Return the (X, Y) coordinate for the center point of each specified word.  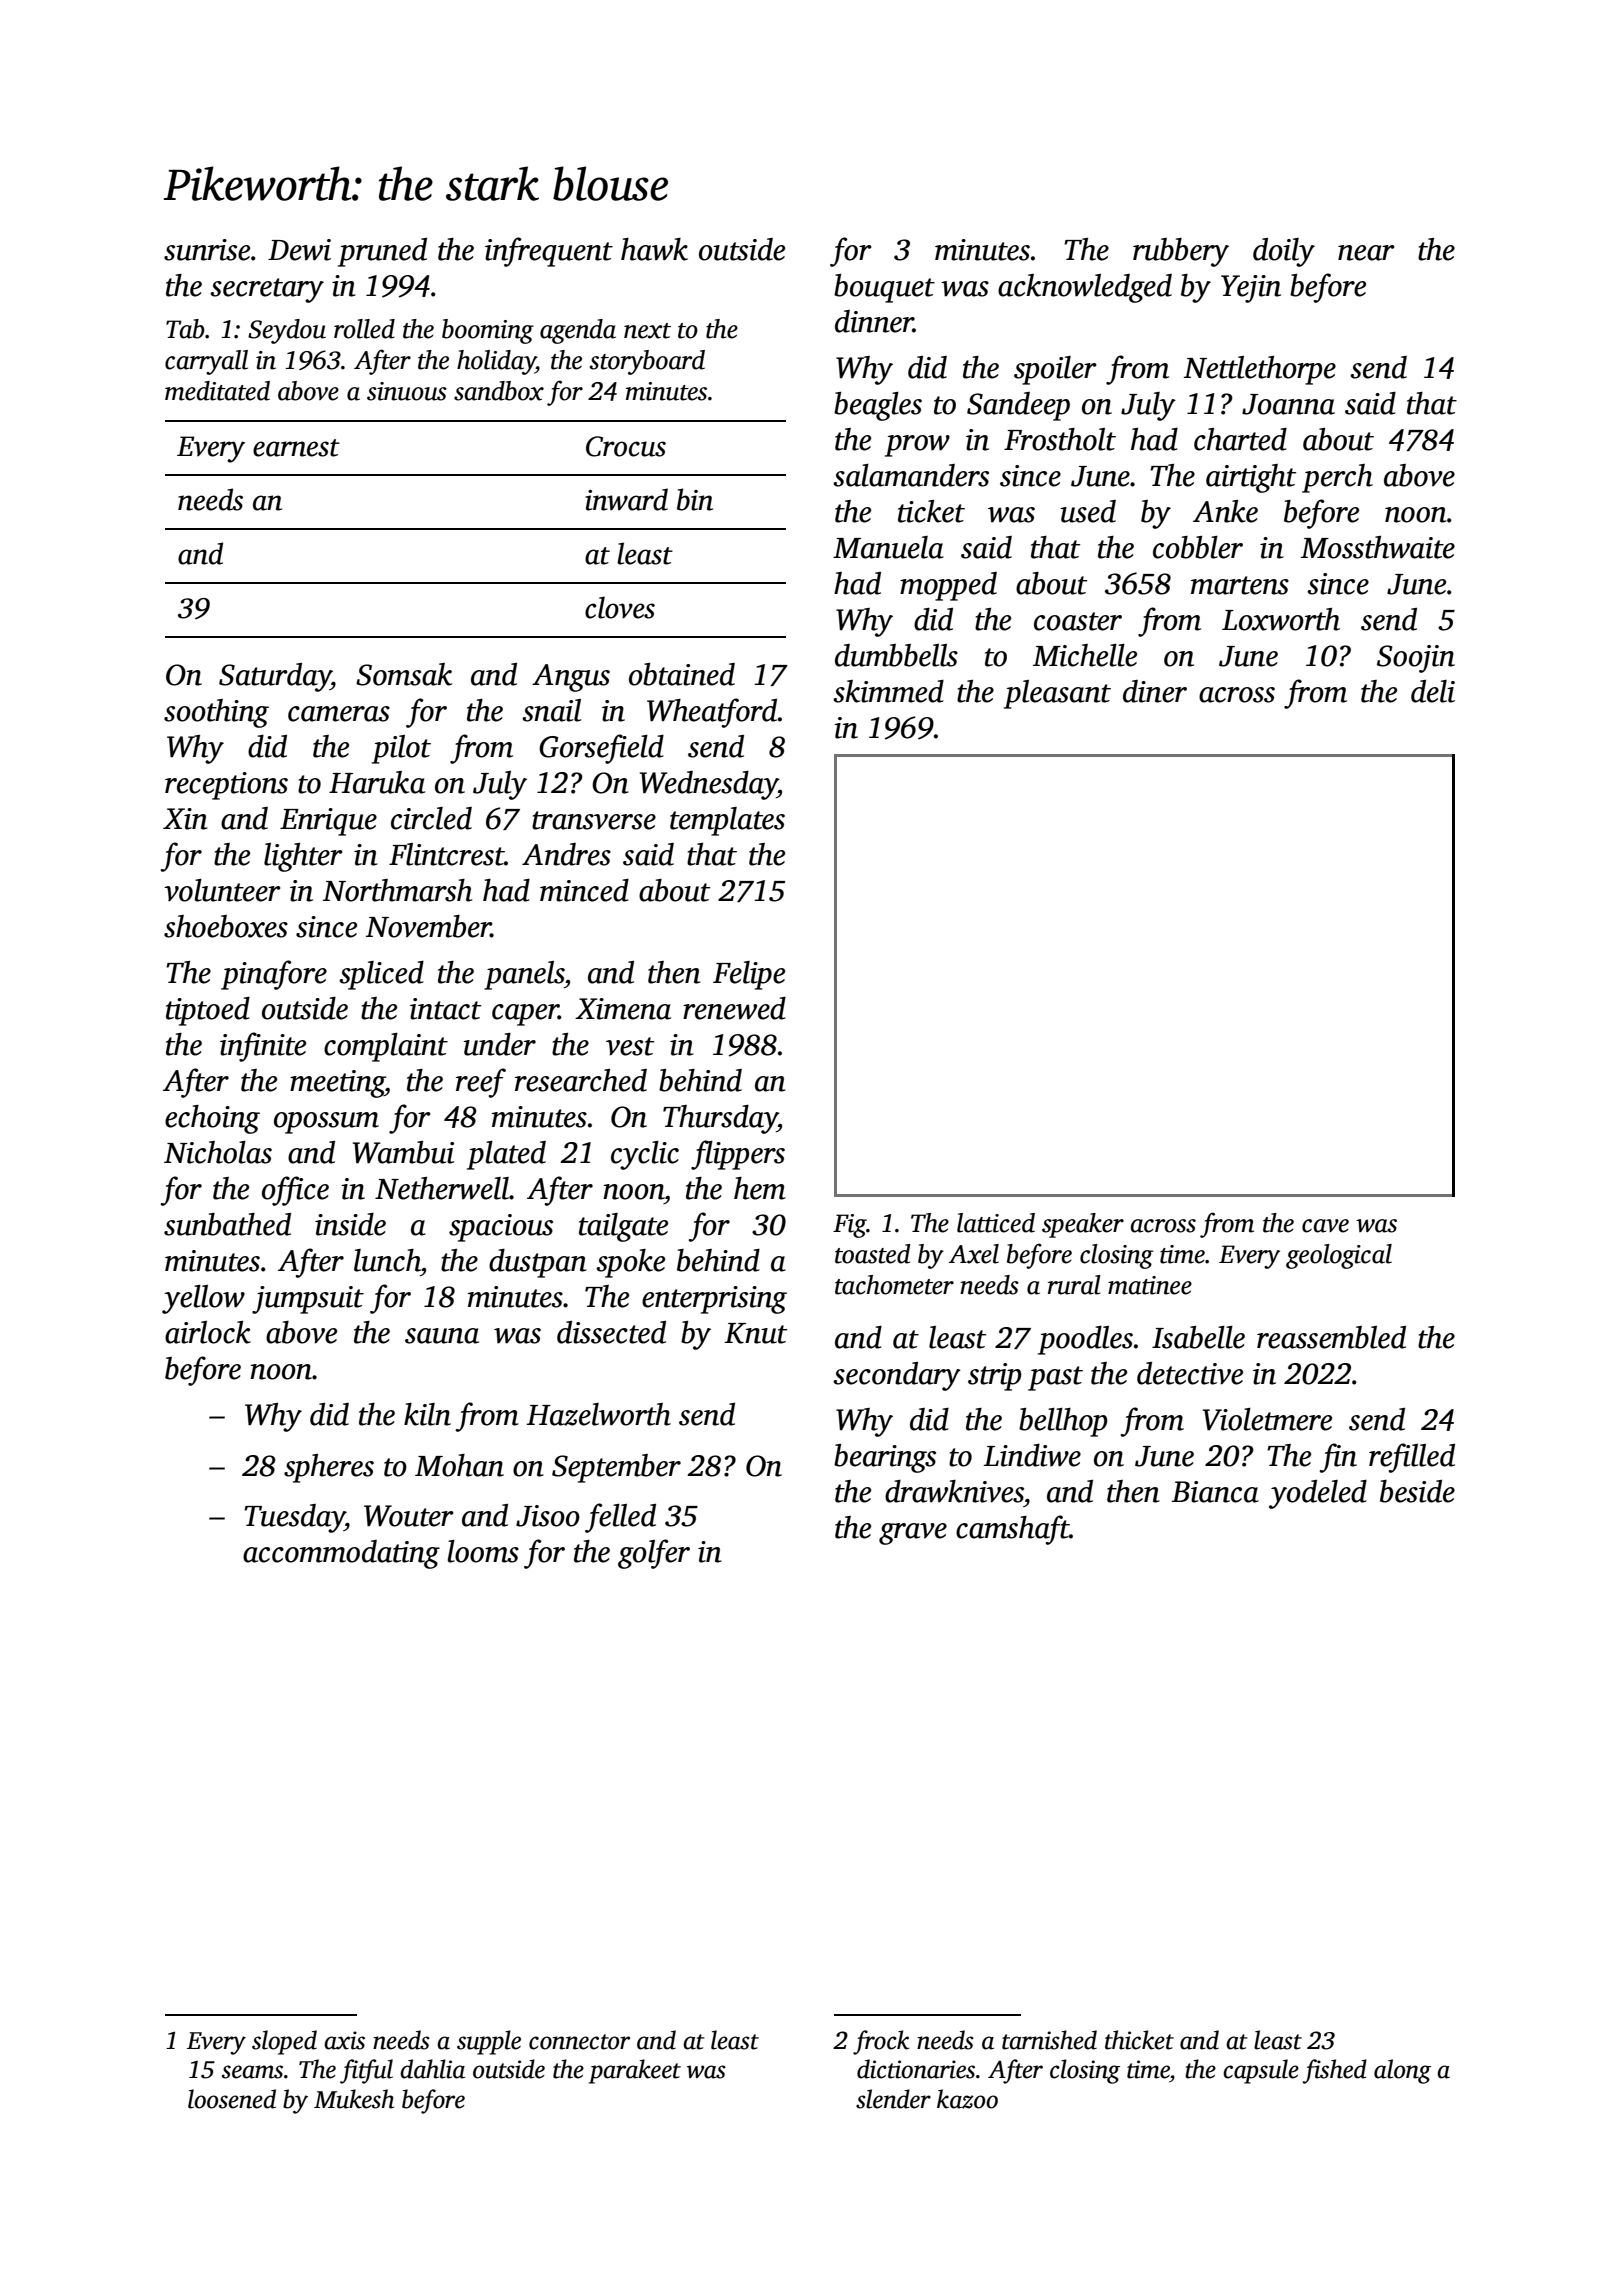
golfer (654, 1554)
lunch (387, 1260)
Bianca (1215, 1492)
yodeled (1318, 1494)
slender (893, 2099)
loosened (232, 2099)
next (647, 331)
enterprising (714, 1300)
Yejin (1251, 289)
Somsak (404, 674)
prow (917, 446)
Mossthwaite (1378, 547)
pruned (382, 252)
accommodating (341, 1554)
